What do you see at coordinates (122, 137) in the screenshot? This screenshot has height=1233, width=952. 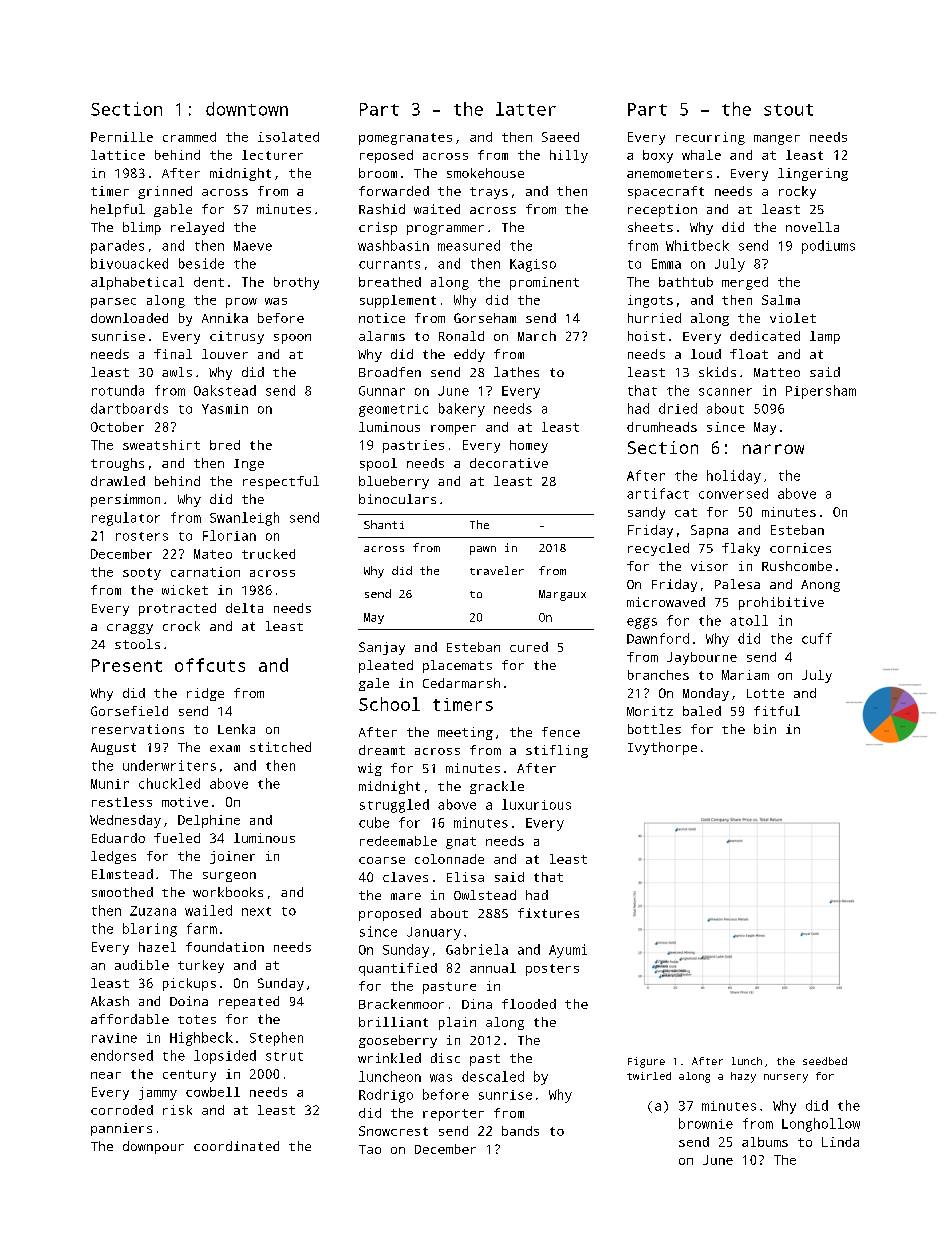 I see `Pernille` at bounding box center [122, 137].
